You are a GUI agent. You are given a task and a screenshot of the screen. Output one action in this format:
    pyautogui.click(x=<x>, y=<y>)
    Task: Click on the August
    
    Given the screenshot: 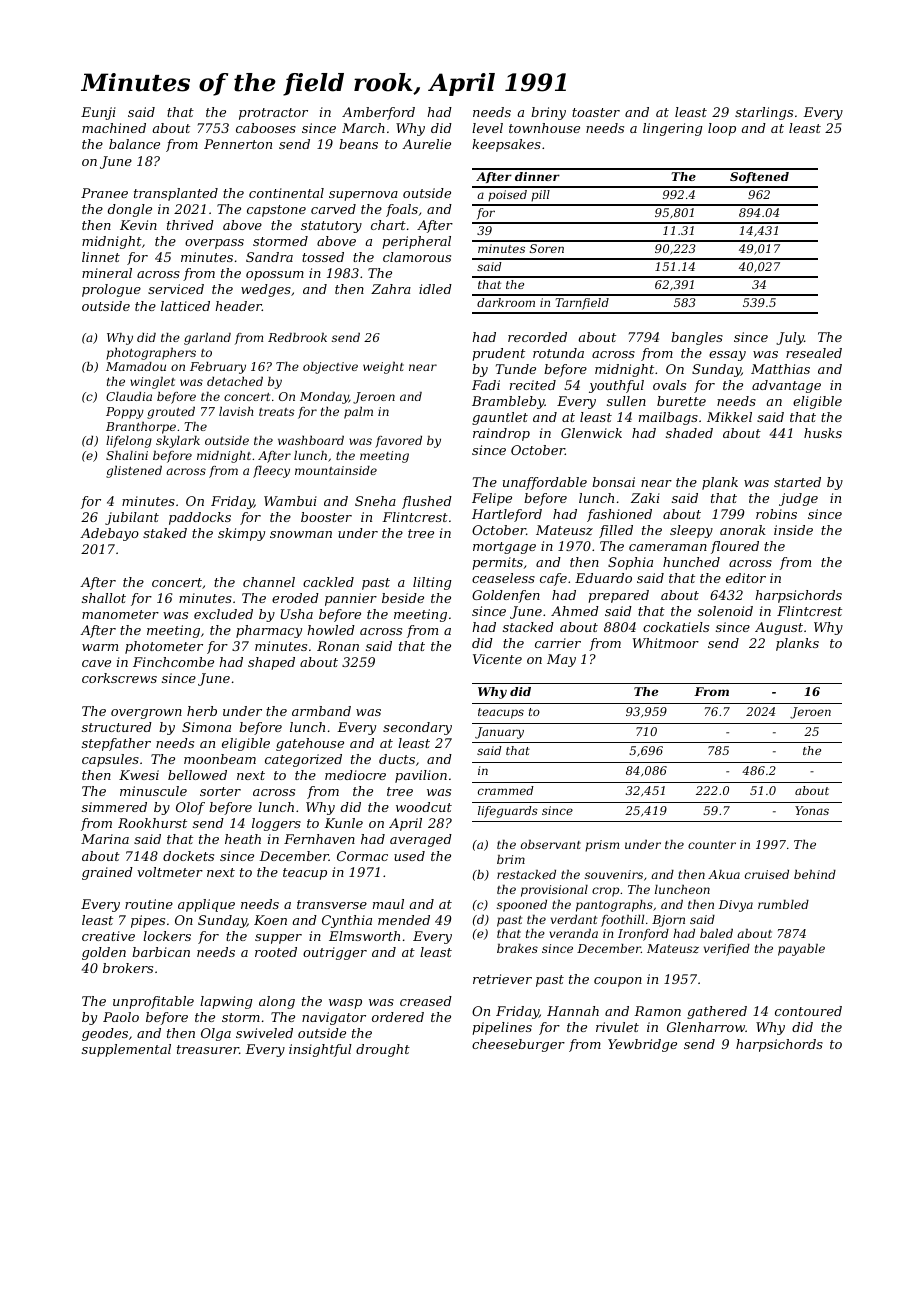 What is the action you would take?
    pyautogui.click(x=779, y=628)
